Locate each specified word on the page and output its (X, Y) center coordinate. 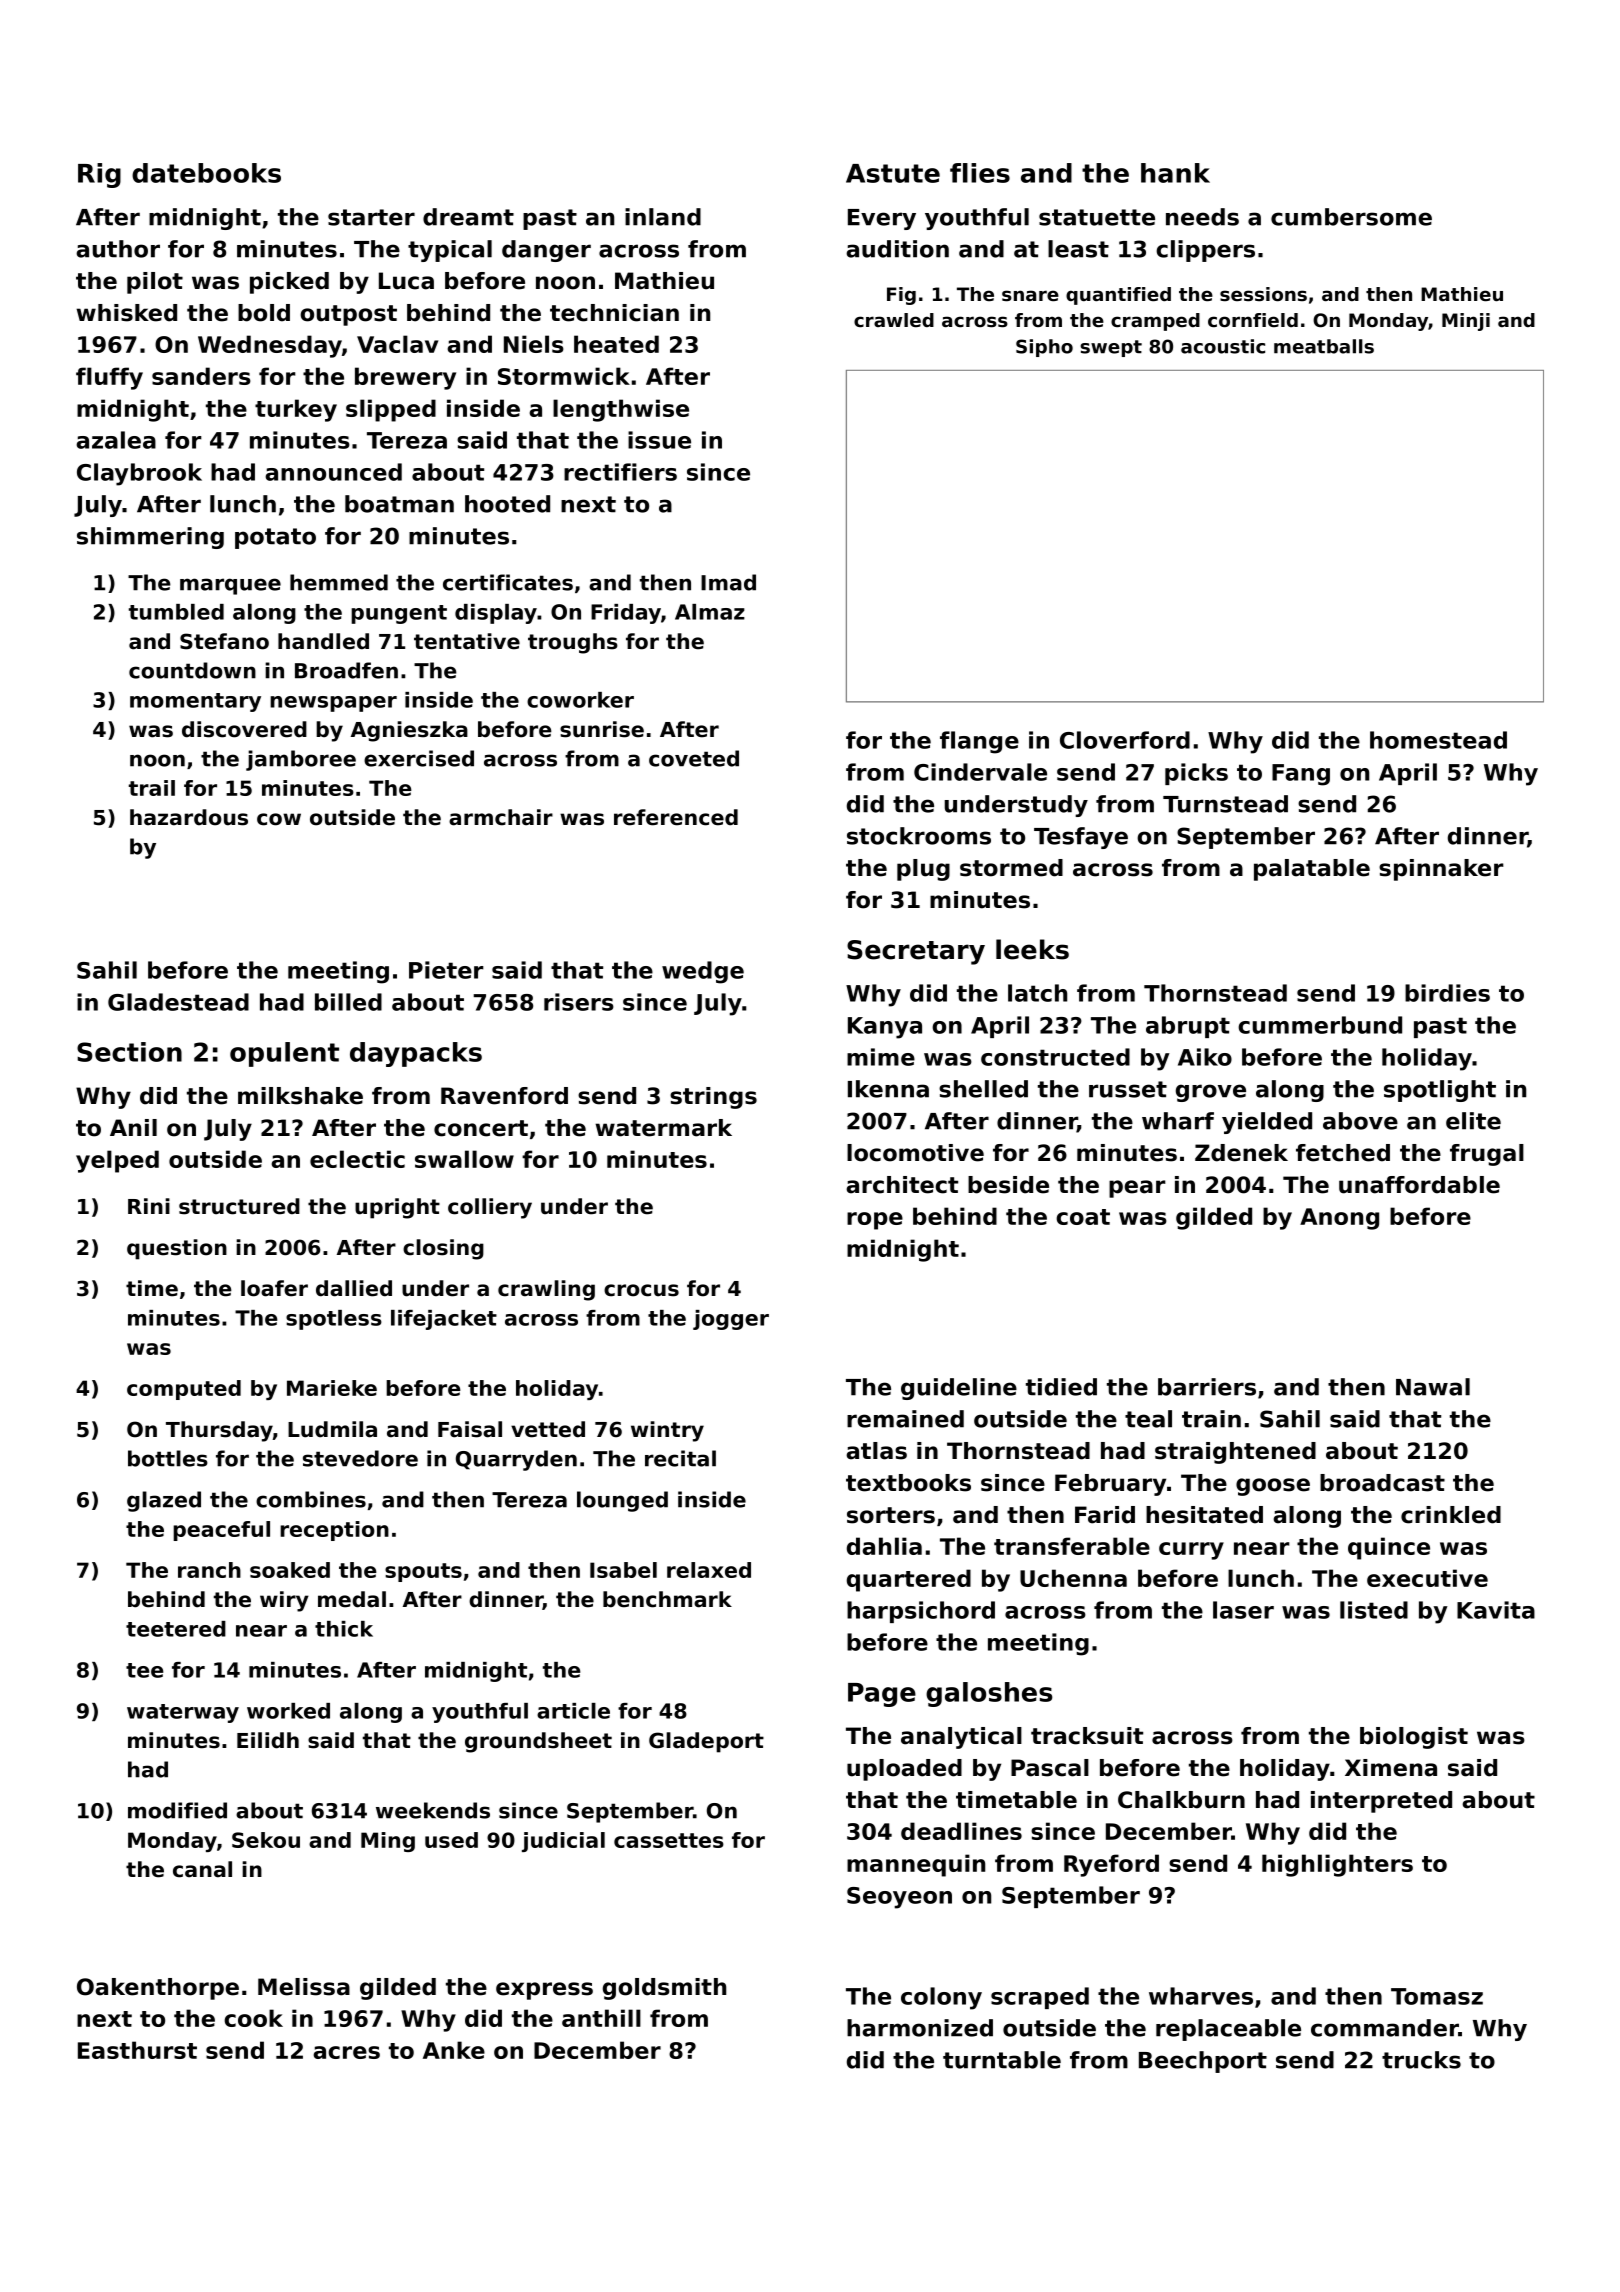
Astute (893, 173)
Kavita (1496, 1610)
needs (1202, 217)
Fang (1301, 775)
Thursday (219, 1431)
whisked (126, 313)
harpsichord (921, 1612)
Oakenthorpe (158, 1989)
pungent (399, 614)
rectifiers (620, 472)
